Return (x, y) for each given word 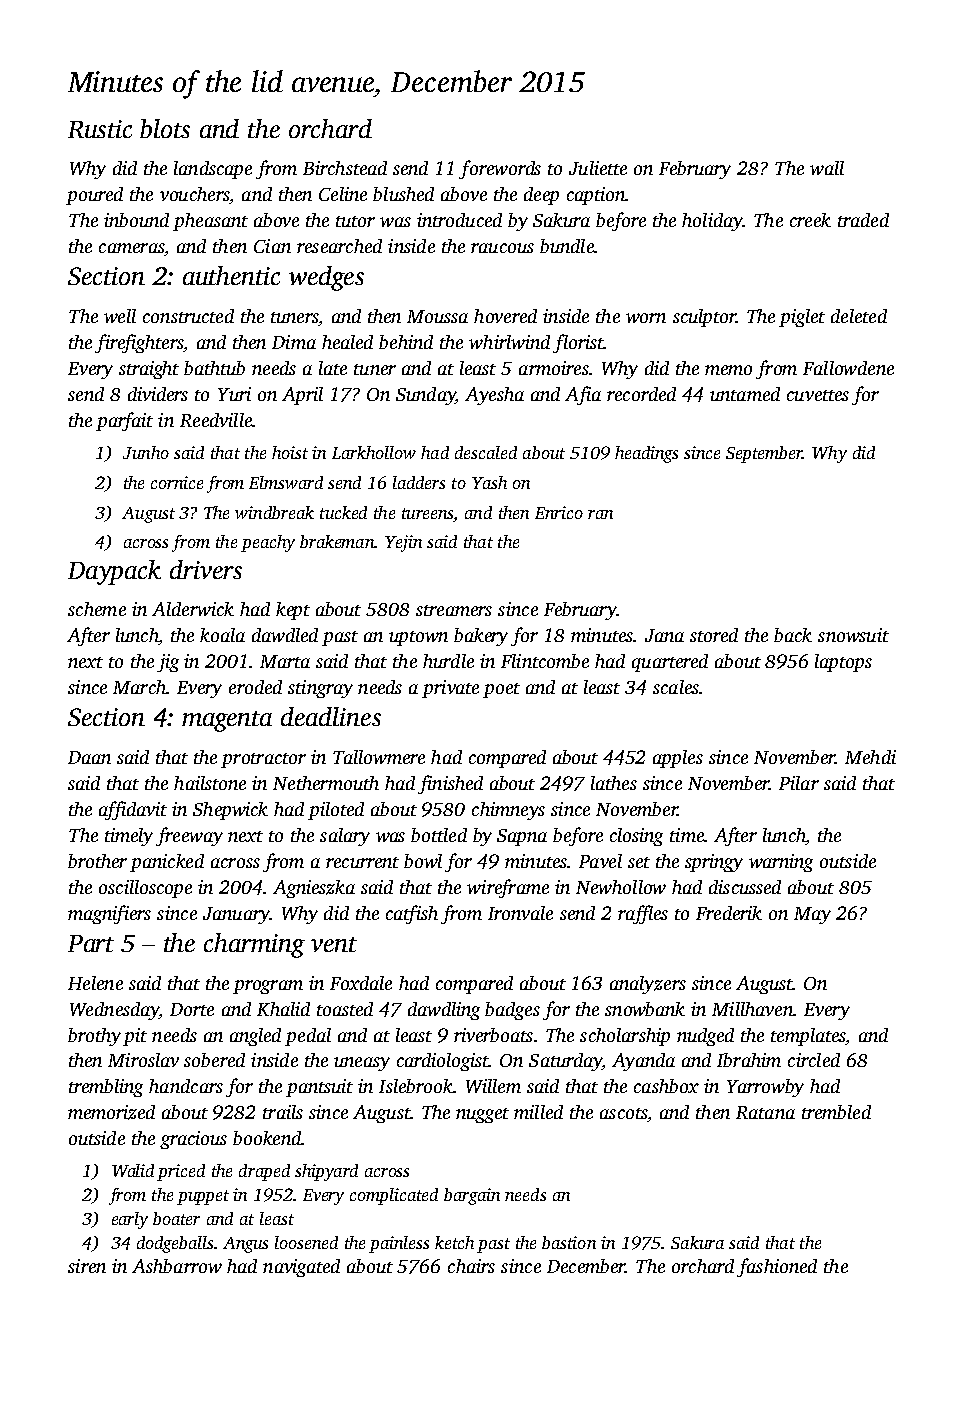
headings (646, 454)
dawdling (444, 1011)
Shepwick (230, 811)
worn (646, 318)
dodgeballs (175, 1244)
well (120, 316)
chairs (471, 1266)
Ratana (765, 1112)
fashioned (777, 1267)
